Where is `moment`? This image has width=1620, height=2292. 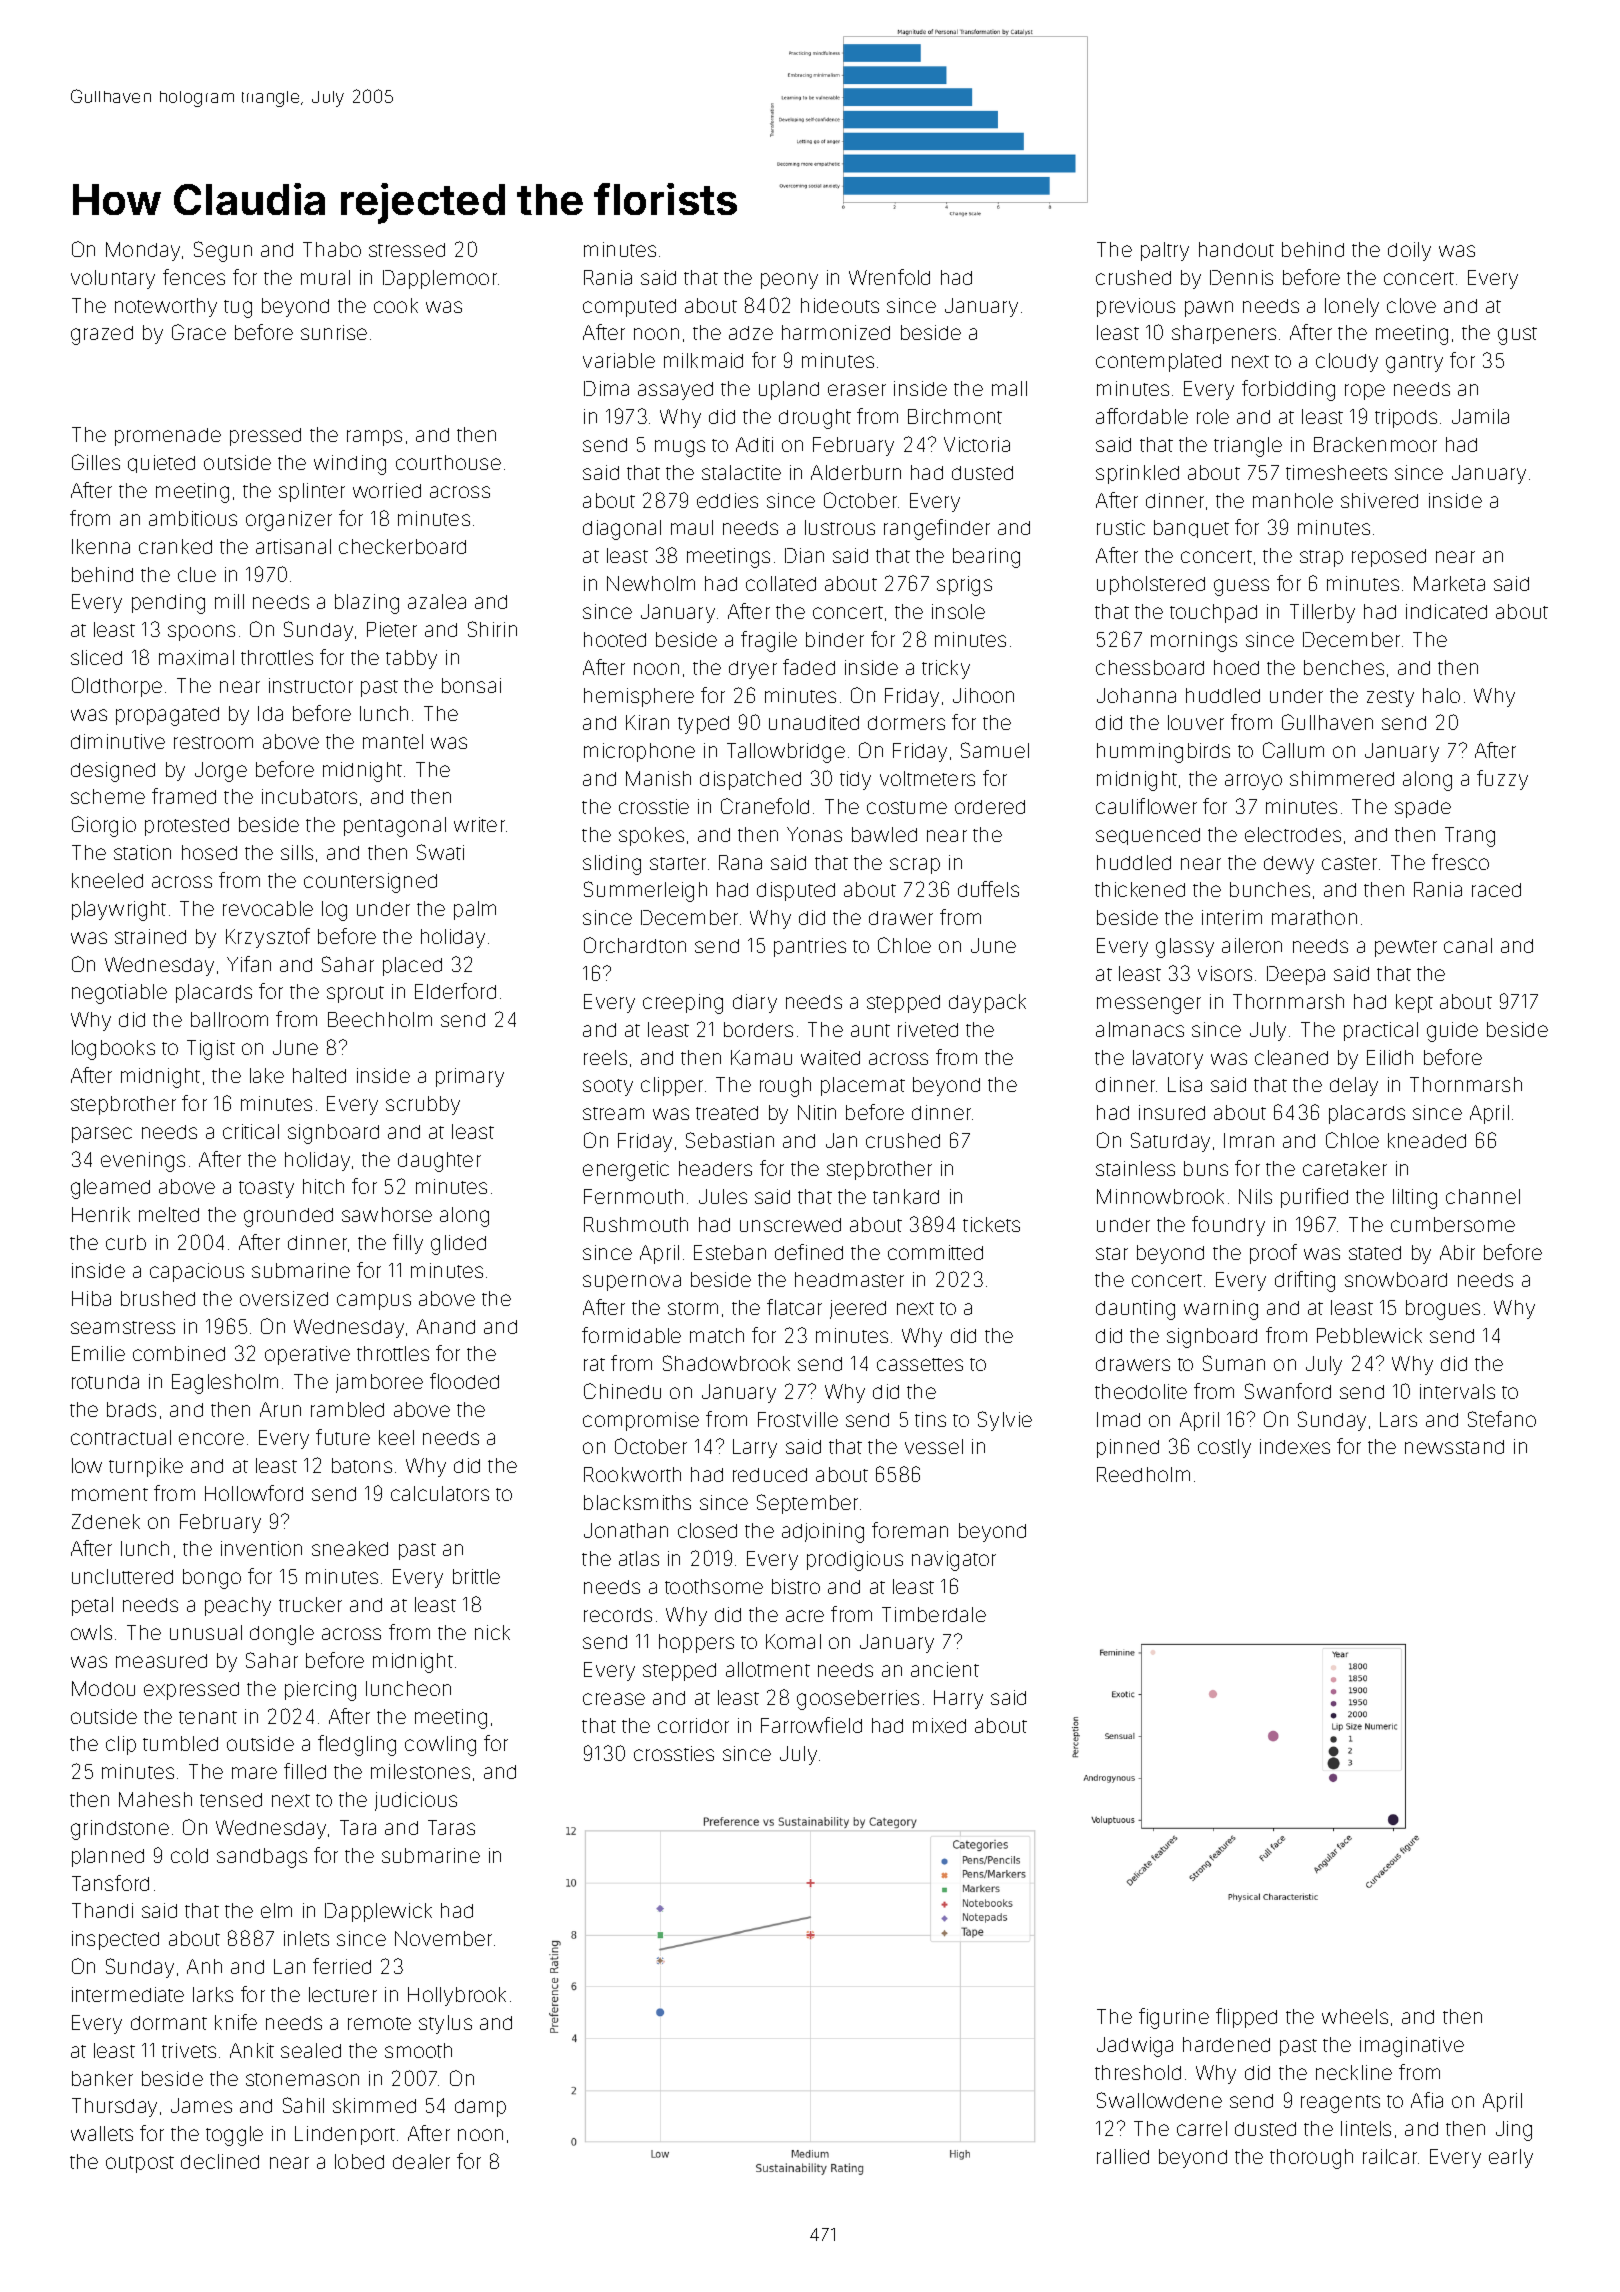
moment is located at coordinates (110, 1494).
